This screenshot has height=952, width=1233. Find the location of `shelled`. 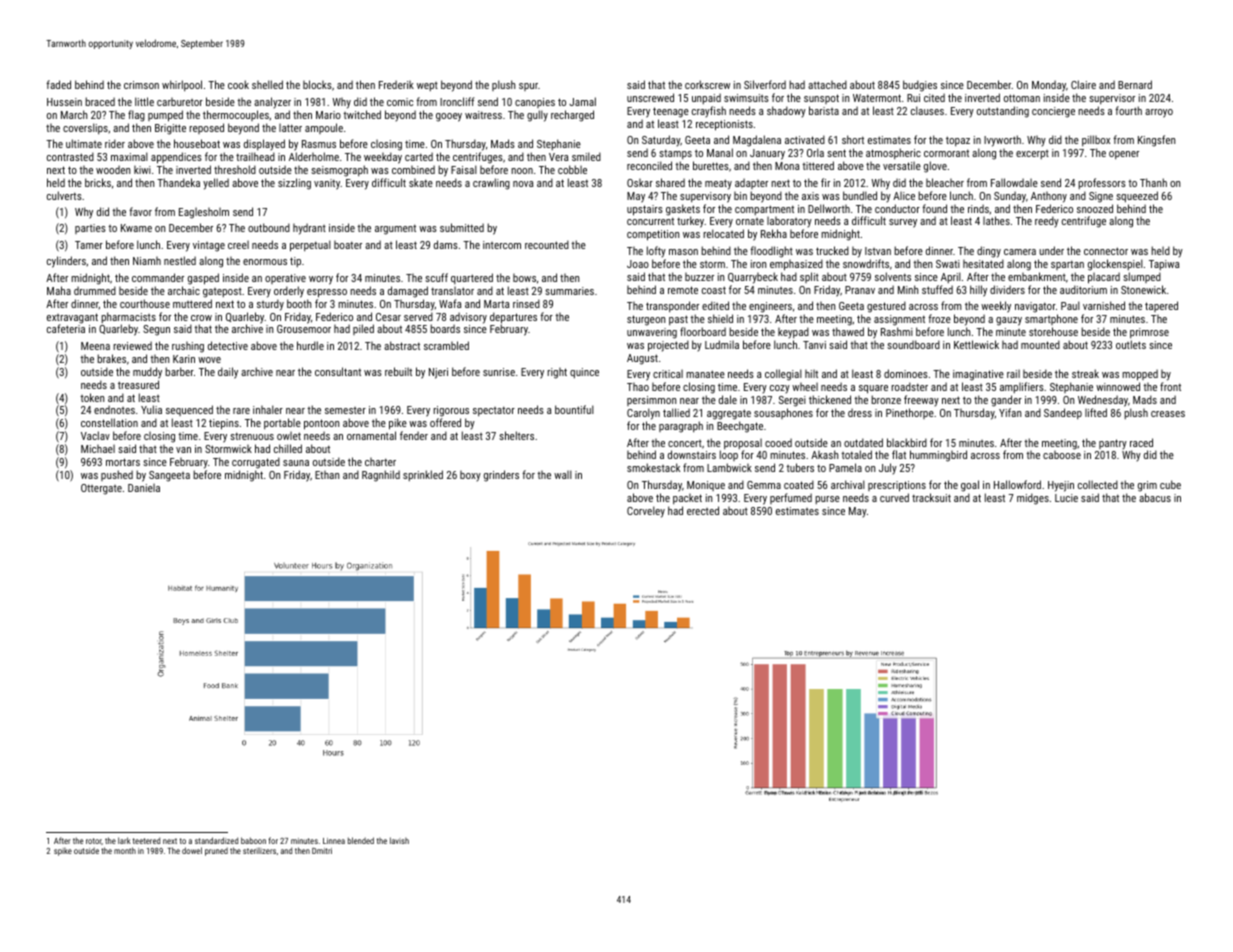

shelled is located at coordinates (267, 84).
